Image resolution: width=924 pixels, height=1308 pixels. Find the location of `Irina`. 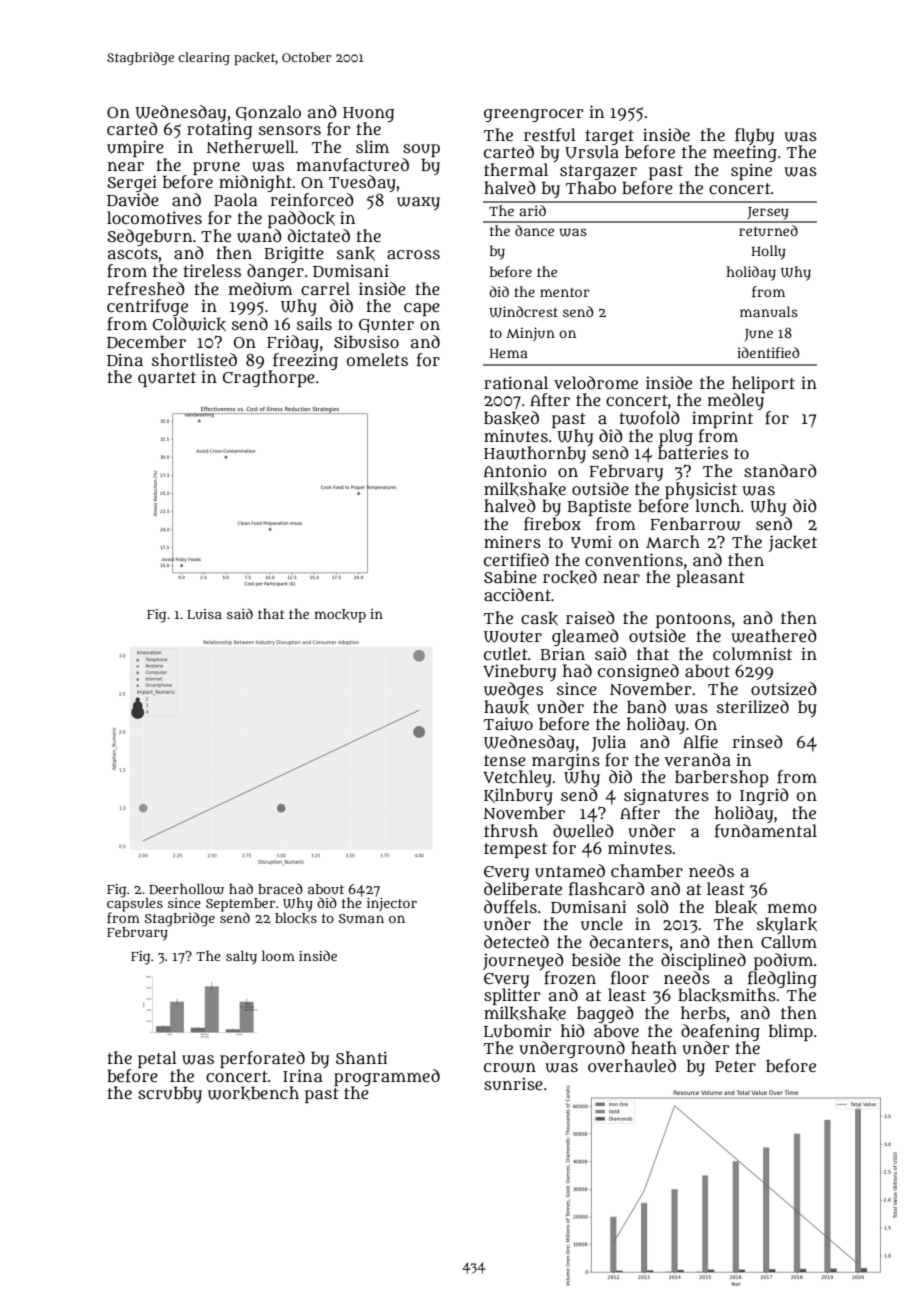

Irina is located at coordinates (303, 1076).
